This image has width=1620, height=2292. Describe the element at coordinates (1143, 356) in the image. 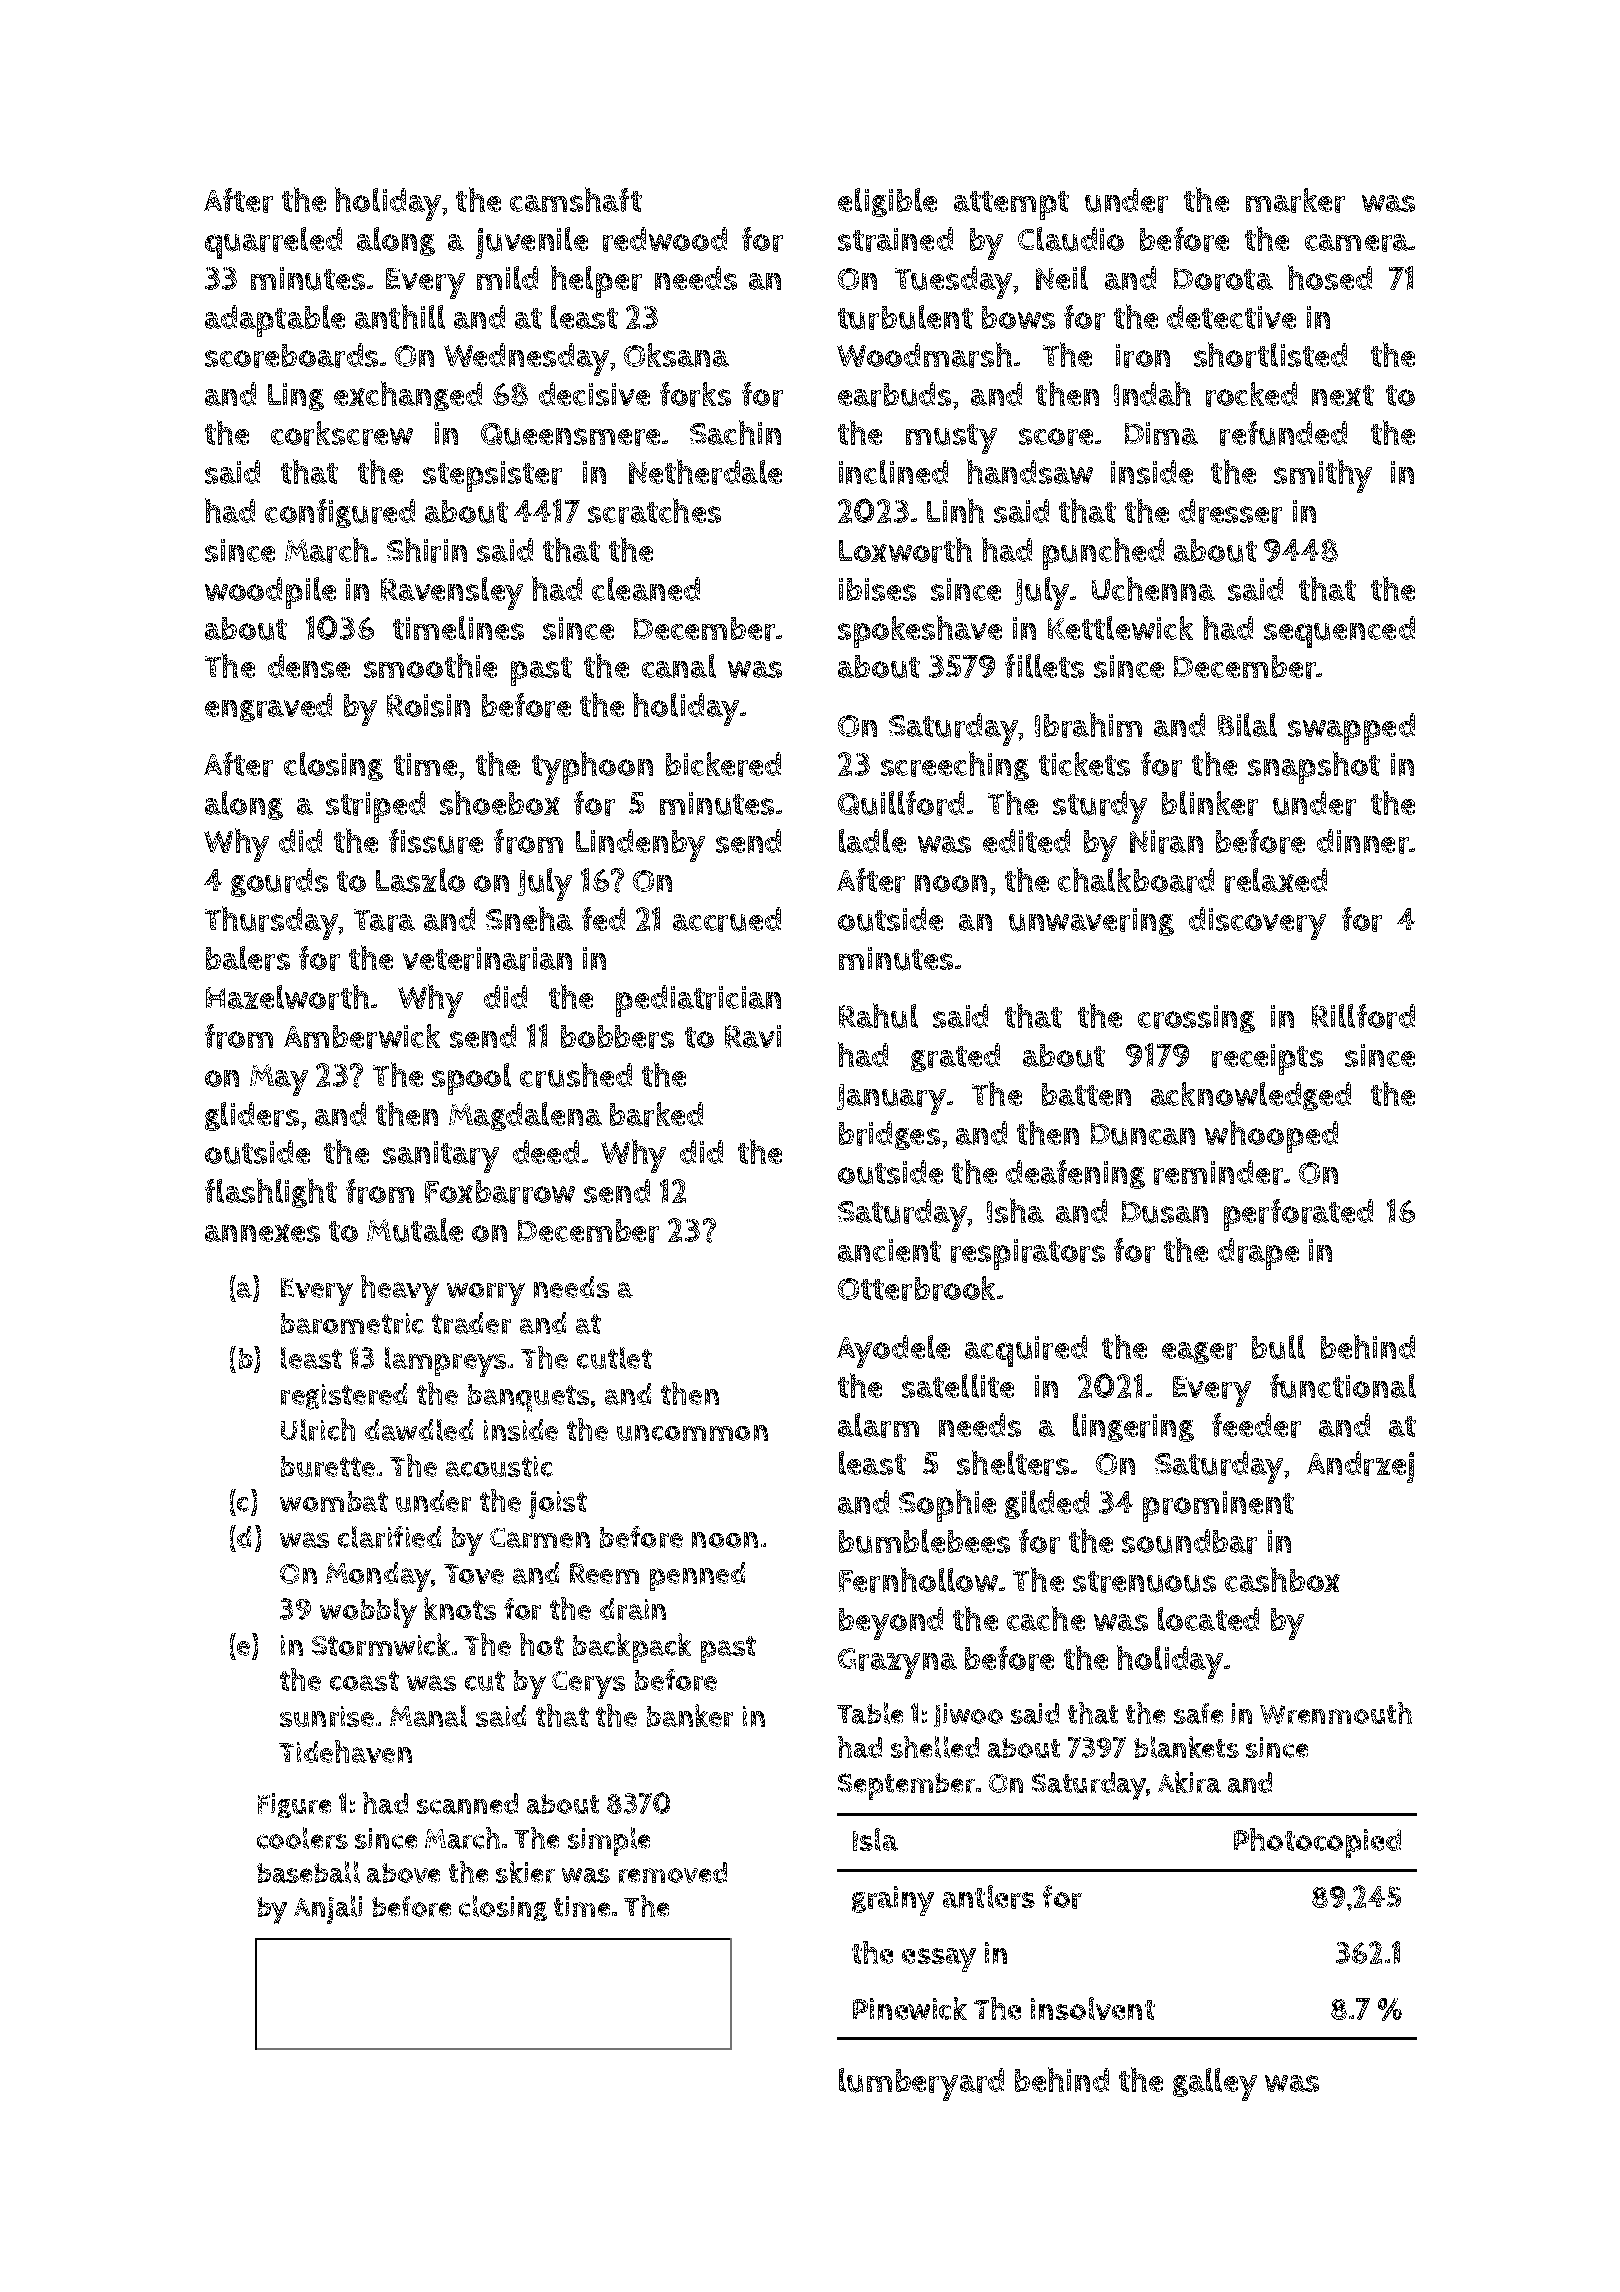

I see `iron` at that location.
